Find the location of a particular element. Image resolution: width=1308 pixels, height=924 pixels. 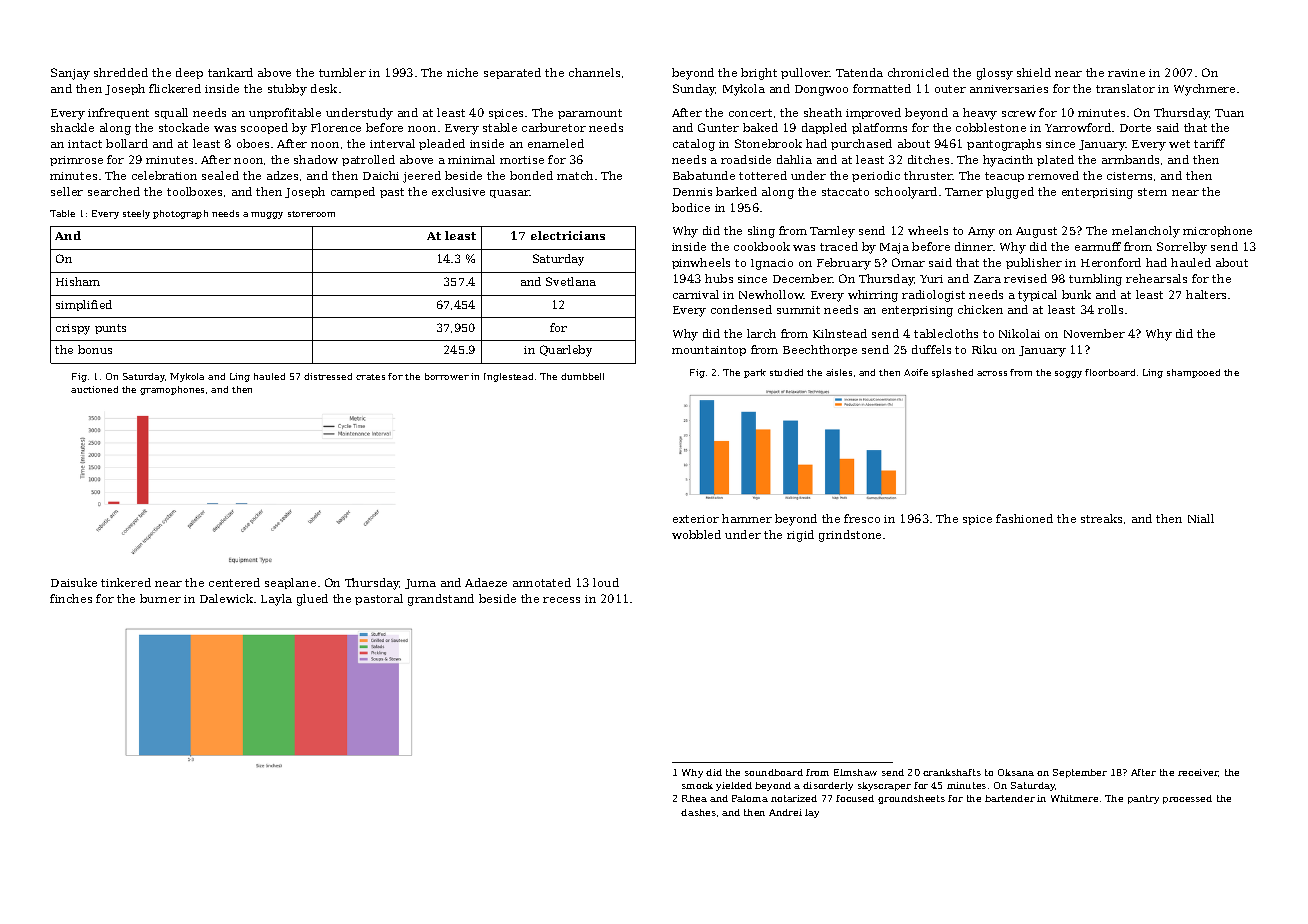

exterior is located at coordinates (696, 519).
